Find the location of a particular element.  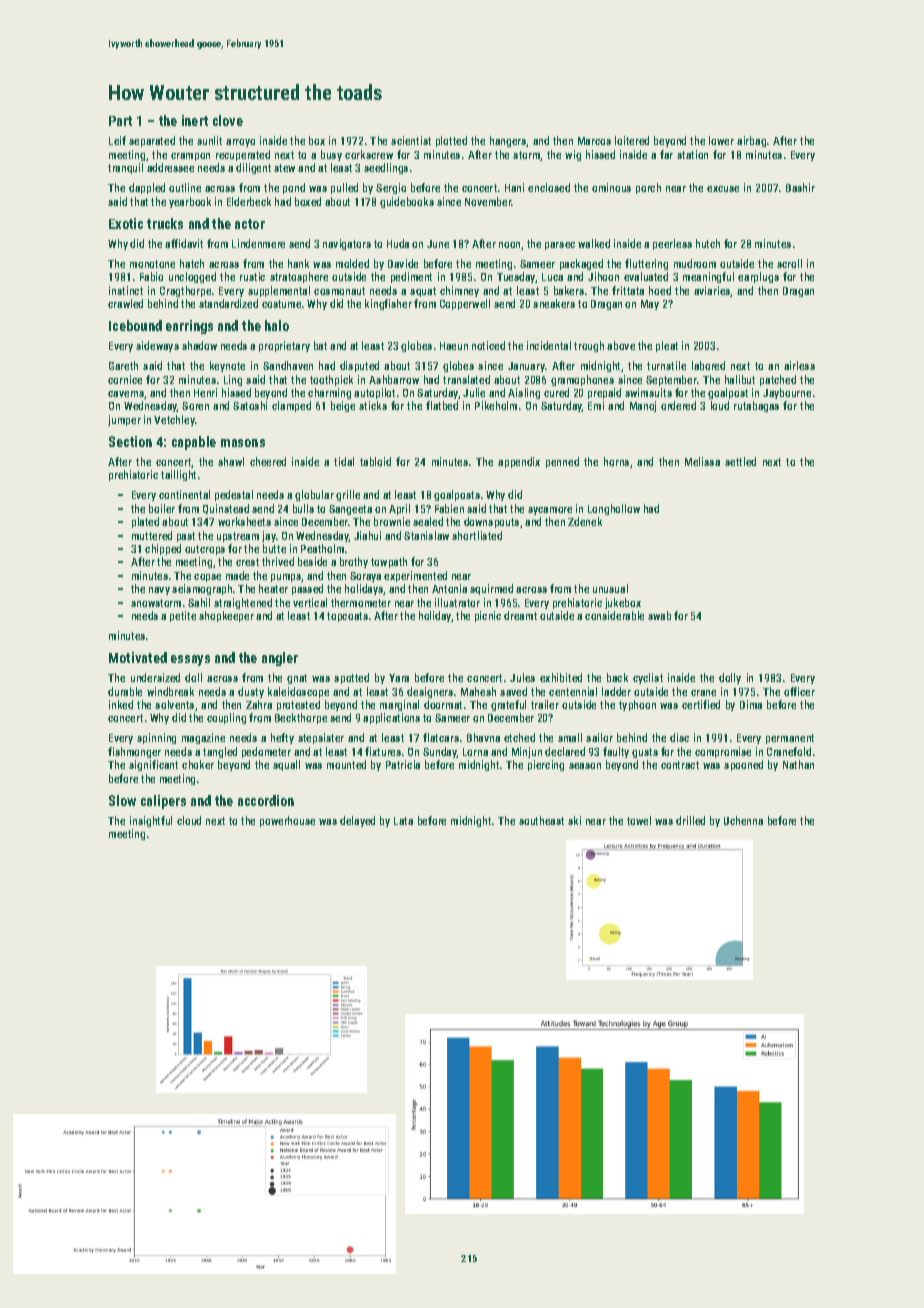

airless is located at coordinates (799, 365).
